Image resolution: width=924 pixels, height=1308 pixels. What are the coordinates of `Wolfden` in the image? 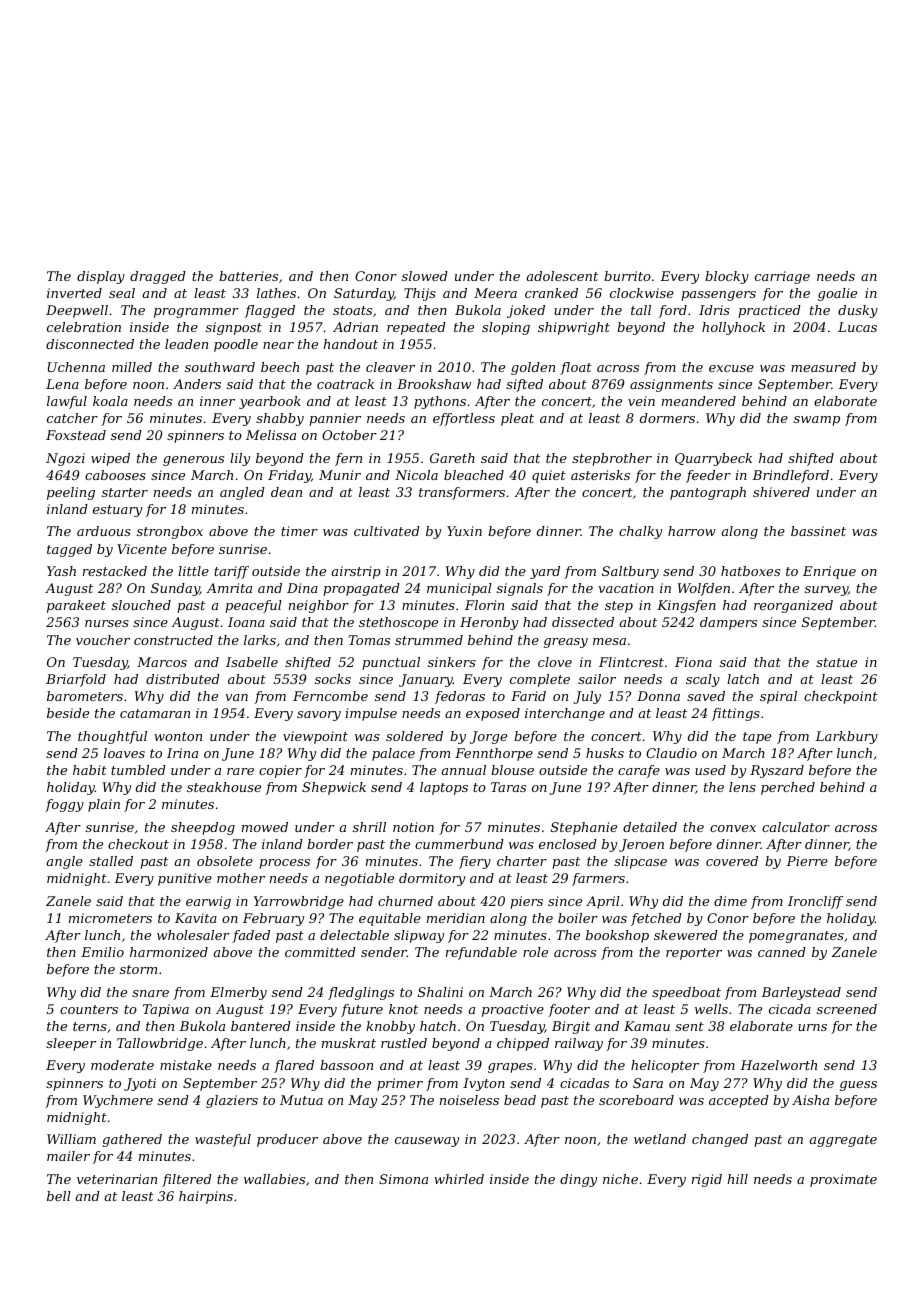 It's located at (704, 589).
